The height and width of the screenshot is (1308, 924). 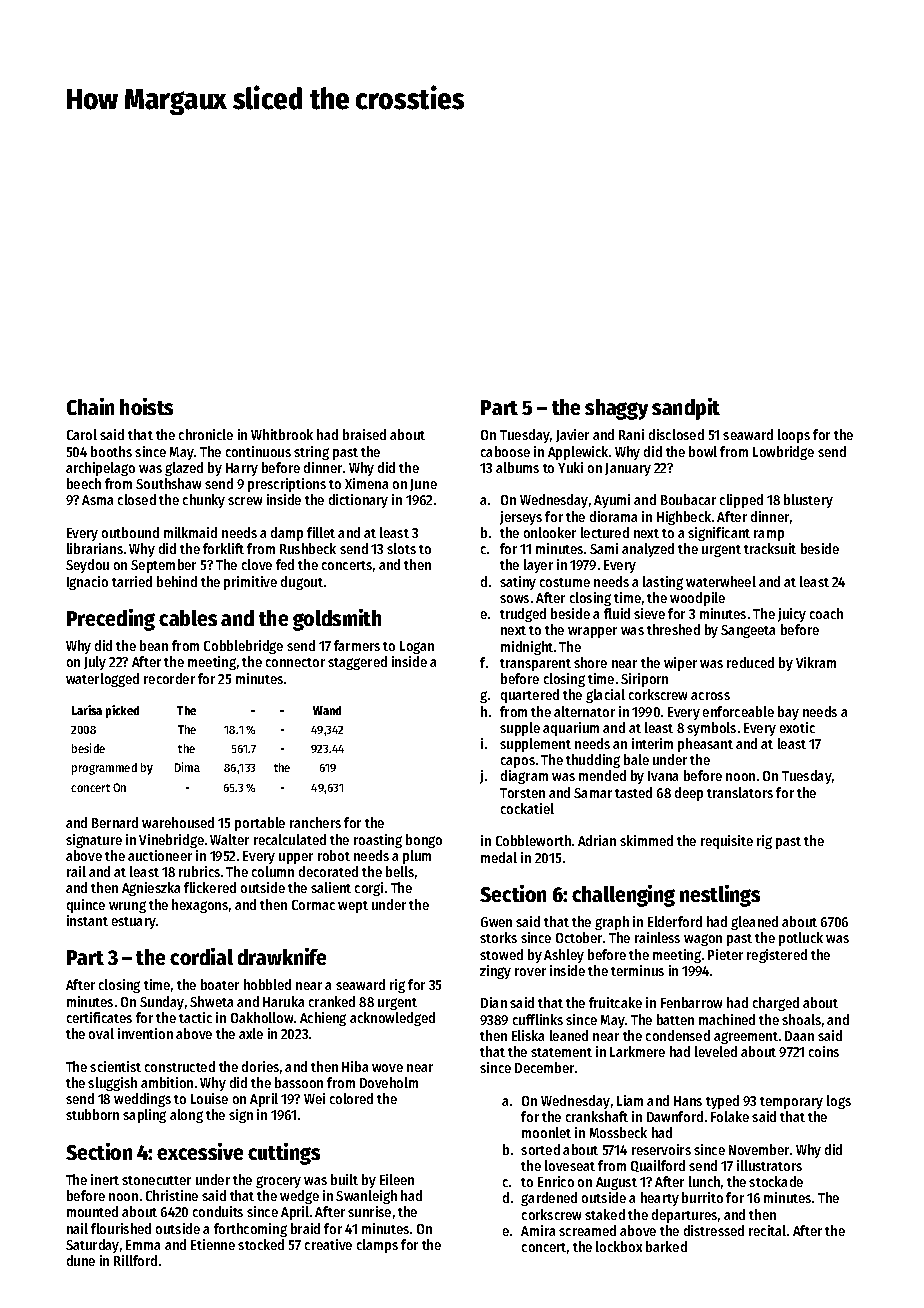 I want to click on certificates, so click(x=99, y=1017).
